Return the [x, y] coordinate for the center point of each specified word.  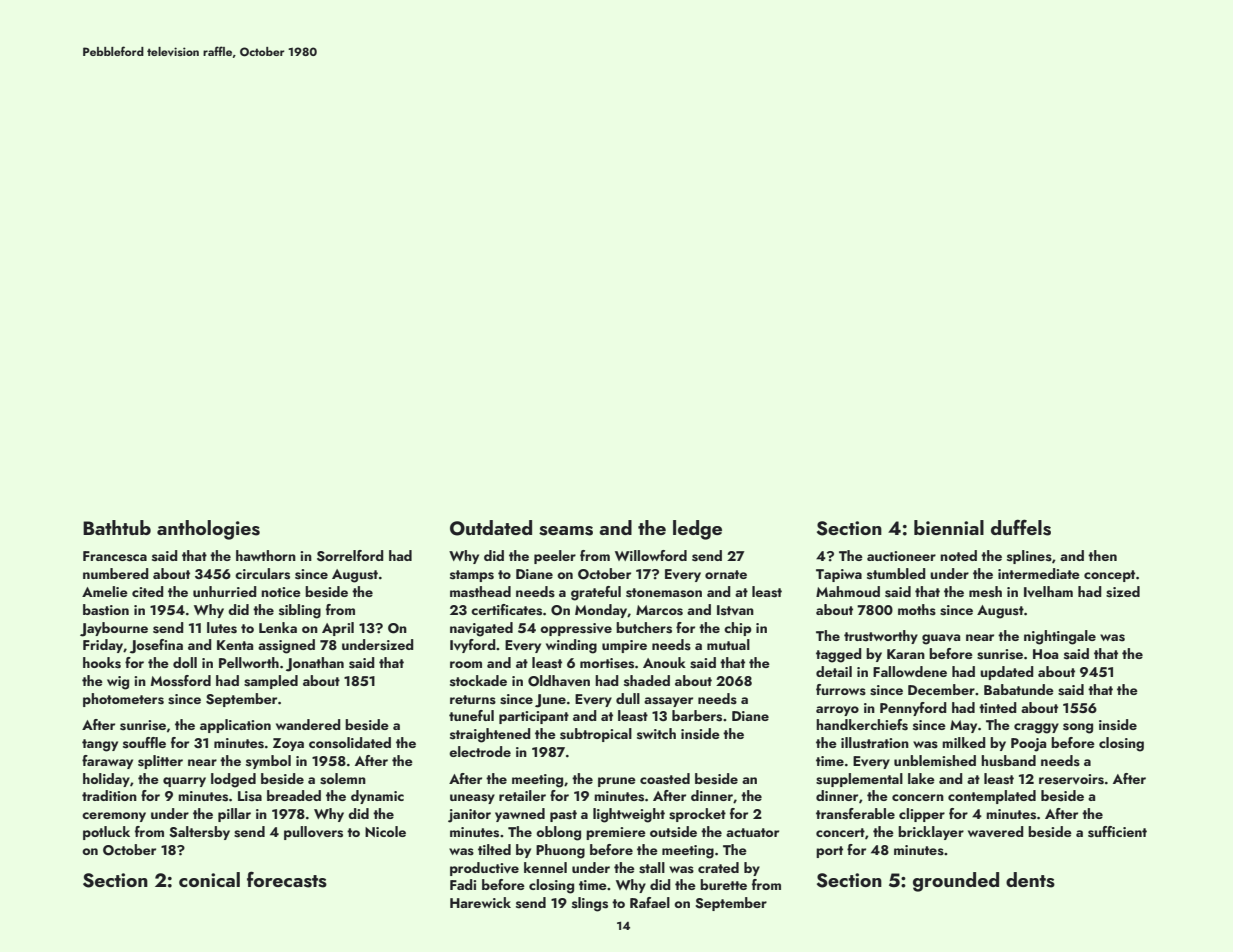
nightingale [1060, 637]
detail [834, 671]
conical [209, 879]
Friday [103, 646]
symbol [268, 762]
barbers [697, 716]
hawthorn [266, 555]
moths [917, 610]
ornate [726, 574]
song [1078, 728]
